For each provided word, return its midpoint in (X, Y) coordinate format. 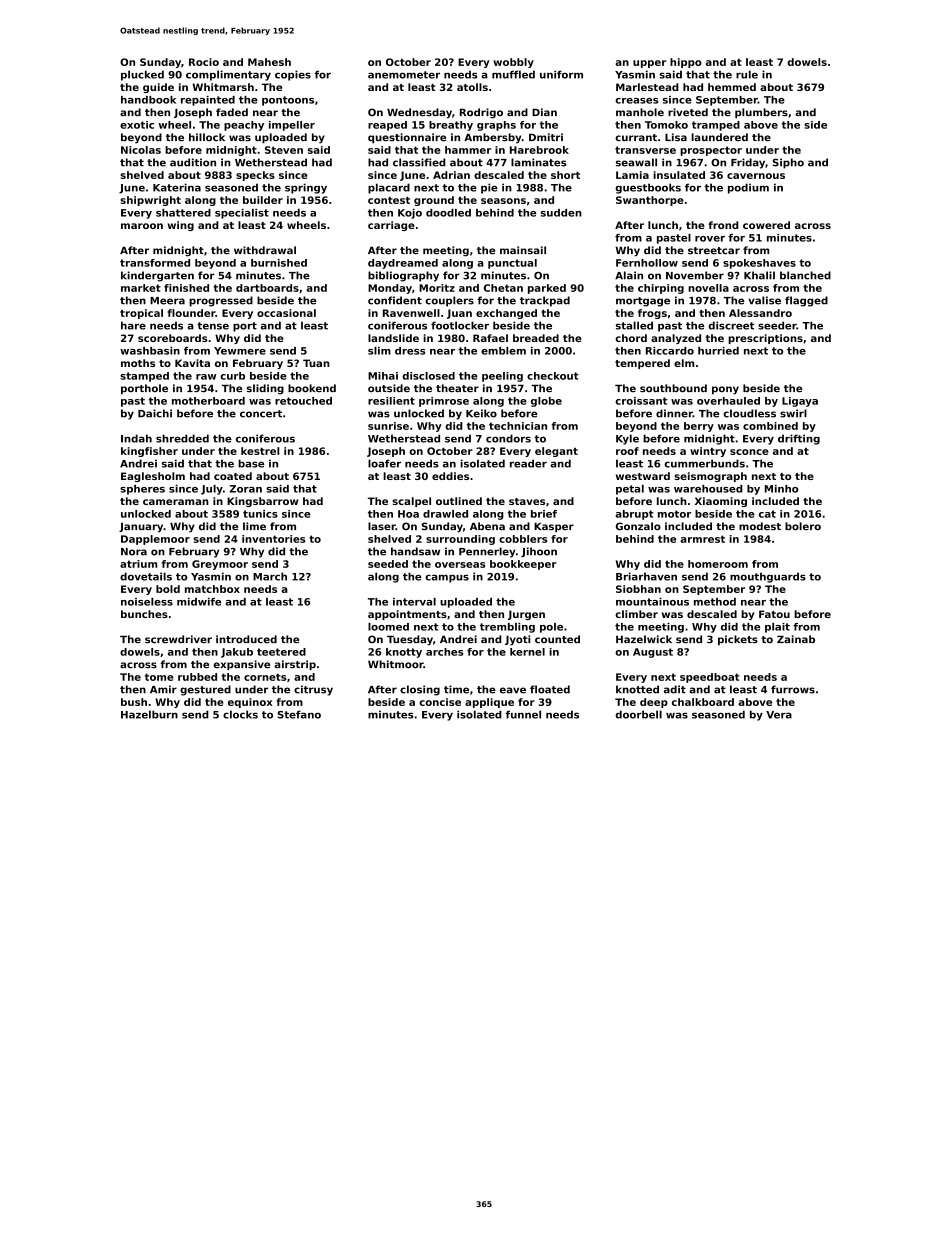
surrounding (460, 540)
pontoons (288, 101)
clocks (240, 714)
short (565, 175)
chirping (661, 289)
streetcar (714, 251)
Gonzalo (638, 526)
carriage (391, 226)
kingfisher (149, 452)
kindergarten (157, 276)
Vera (779, 715)
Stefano (299, 714)
